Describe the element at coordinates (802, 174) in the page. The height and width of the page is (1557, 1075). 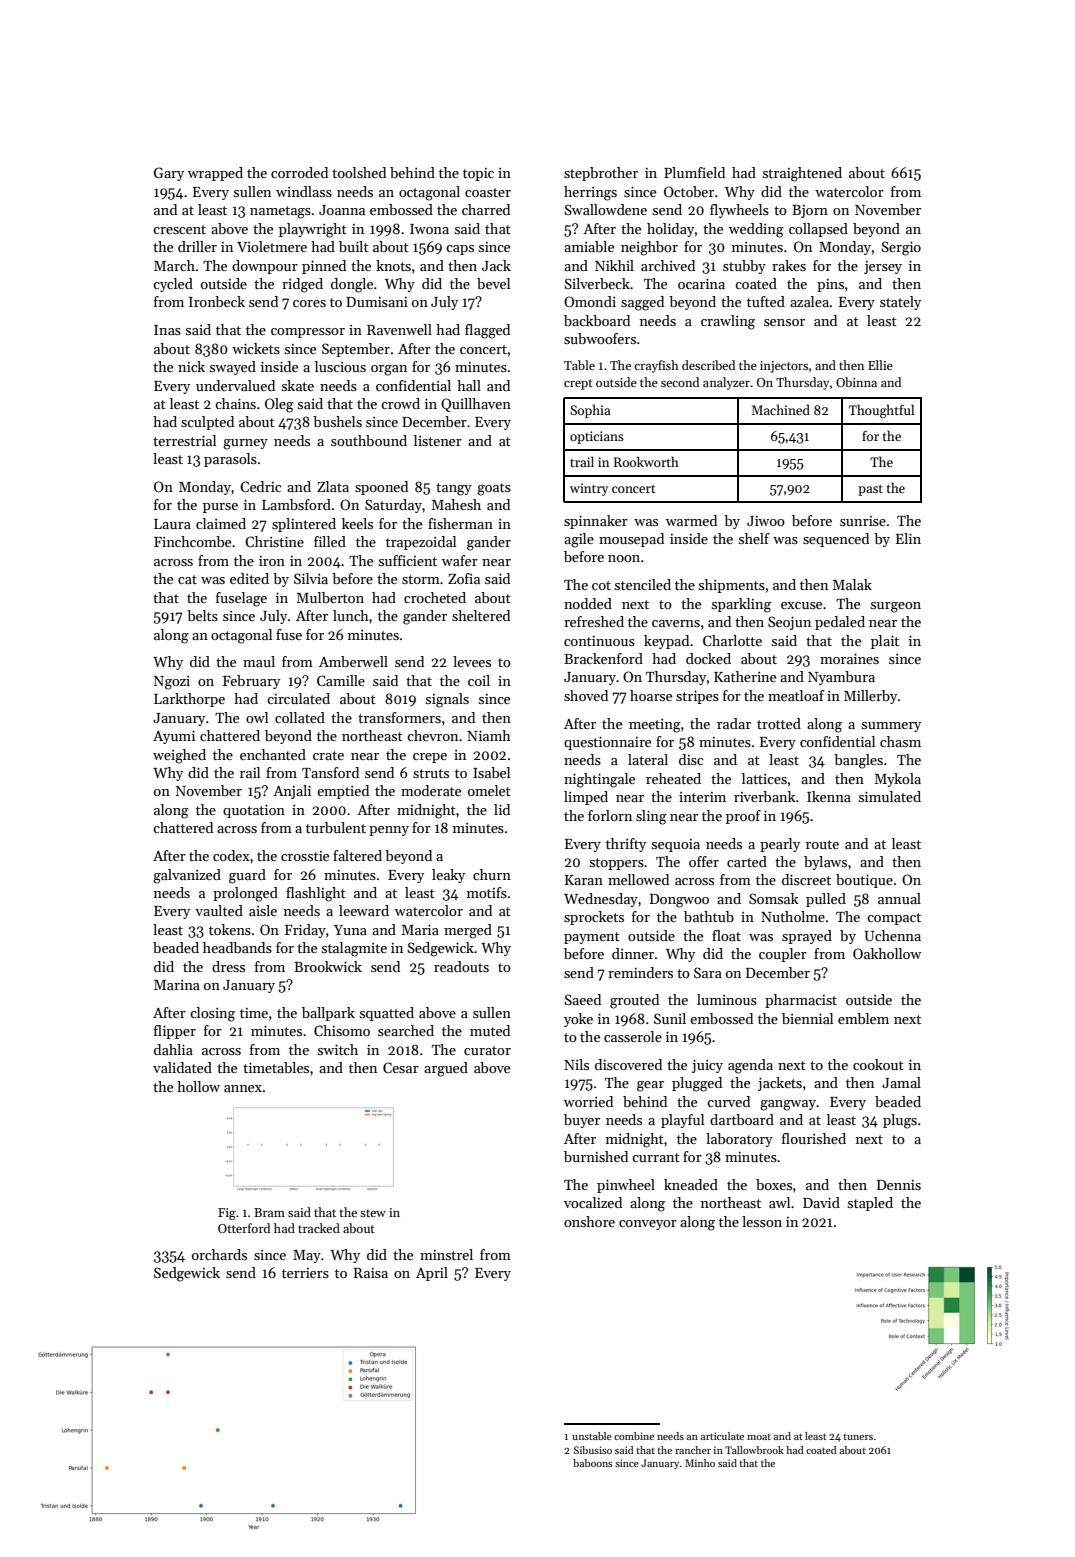
I see `straightened` at that location.
